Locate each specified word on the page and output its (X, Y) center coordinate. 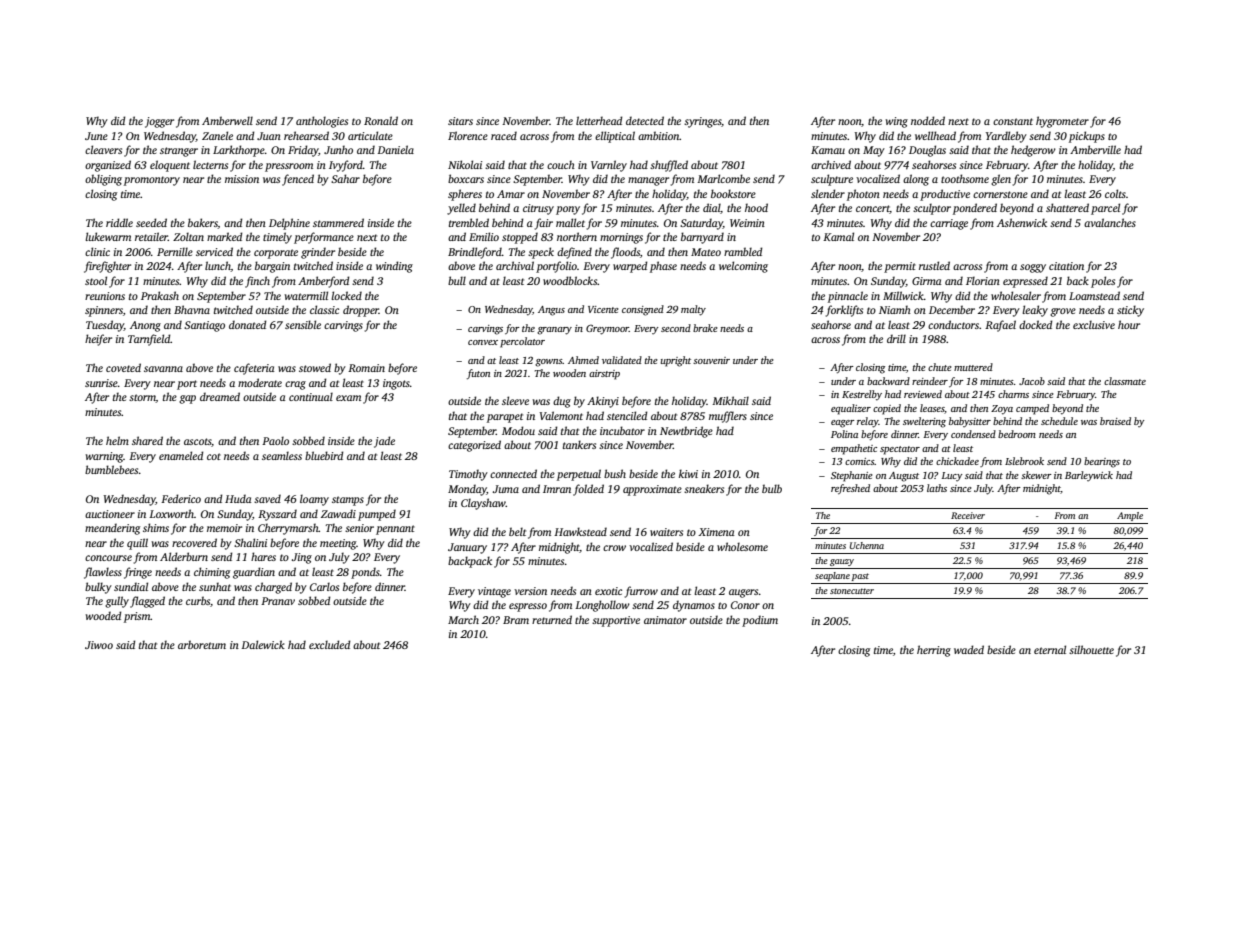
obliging (103, 180)
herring (934, 651)
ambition (659, 135)
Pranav (278, 601)
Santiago (204, 326)
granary (554, 331)
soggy (1033, 268)
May (874, 151)
